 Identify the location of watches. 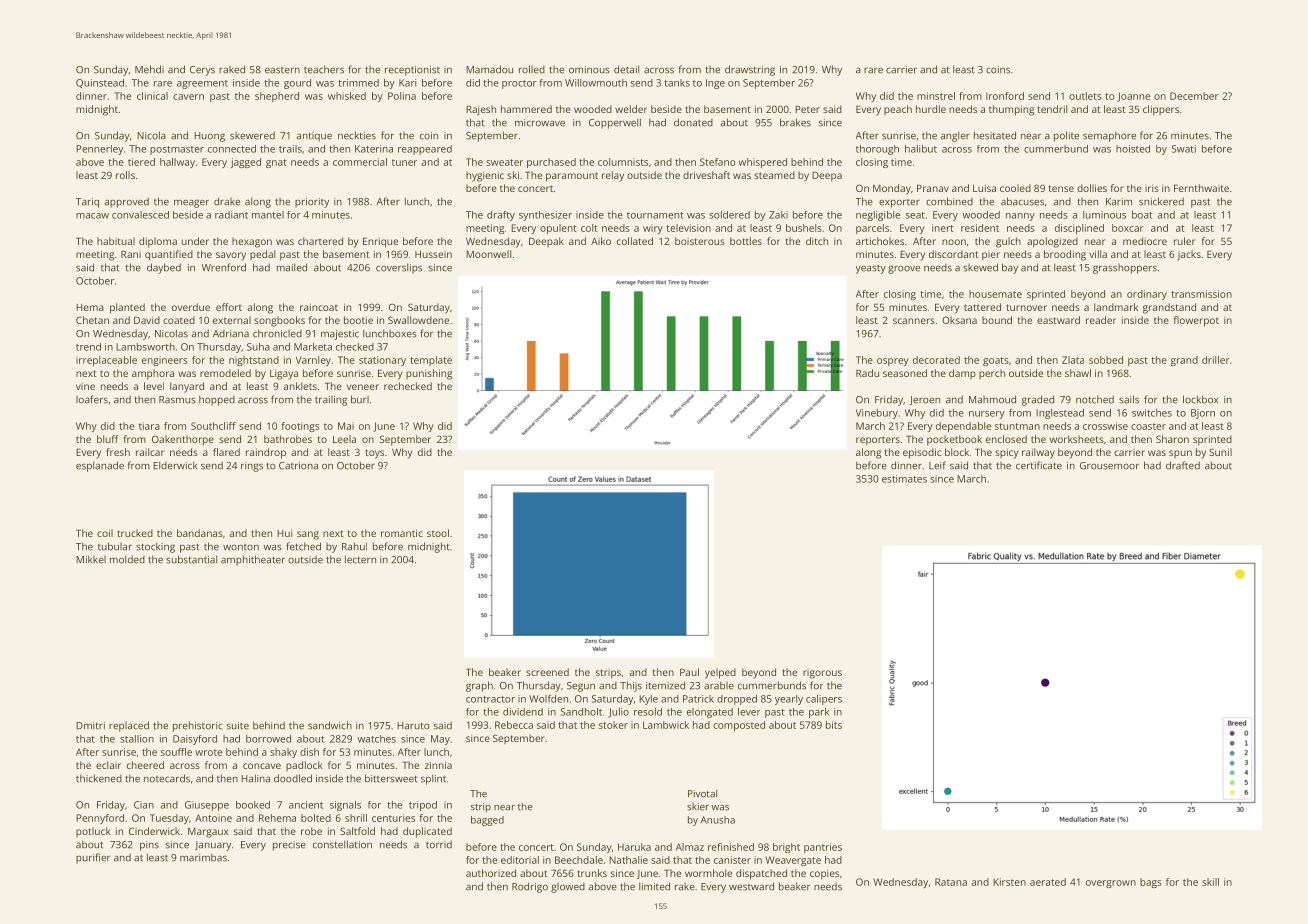
(377, 739).
